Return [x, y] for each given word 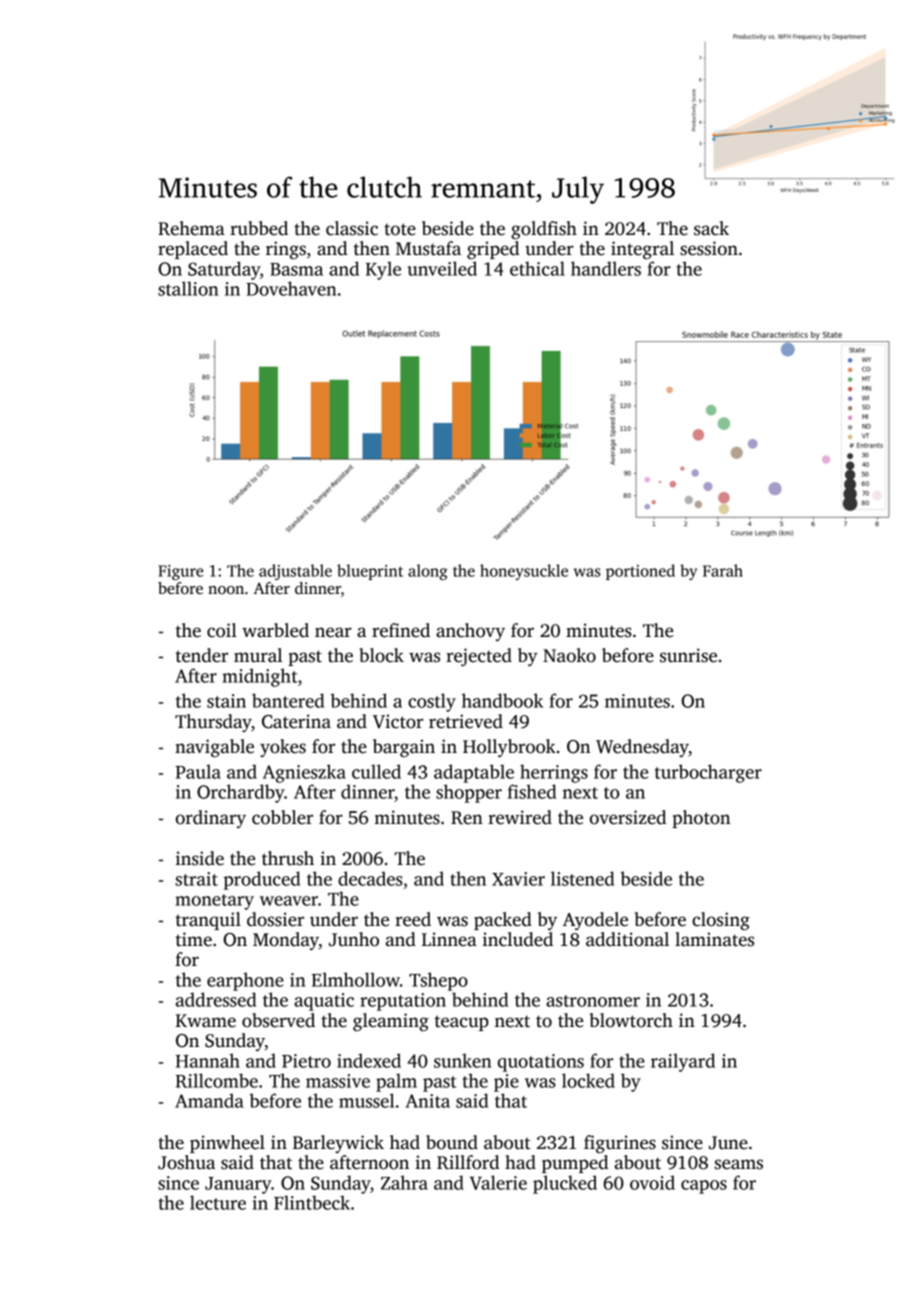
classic [352, 228]
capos [704, 1187]
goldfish [544, 230]
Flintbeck [312, 1202]
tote [400, 229]
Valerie [498, 1182]
